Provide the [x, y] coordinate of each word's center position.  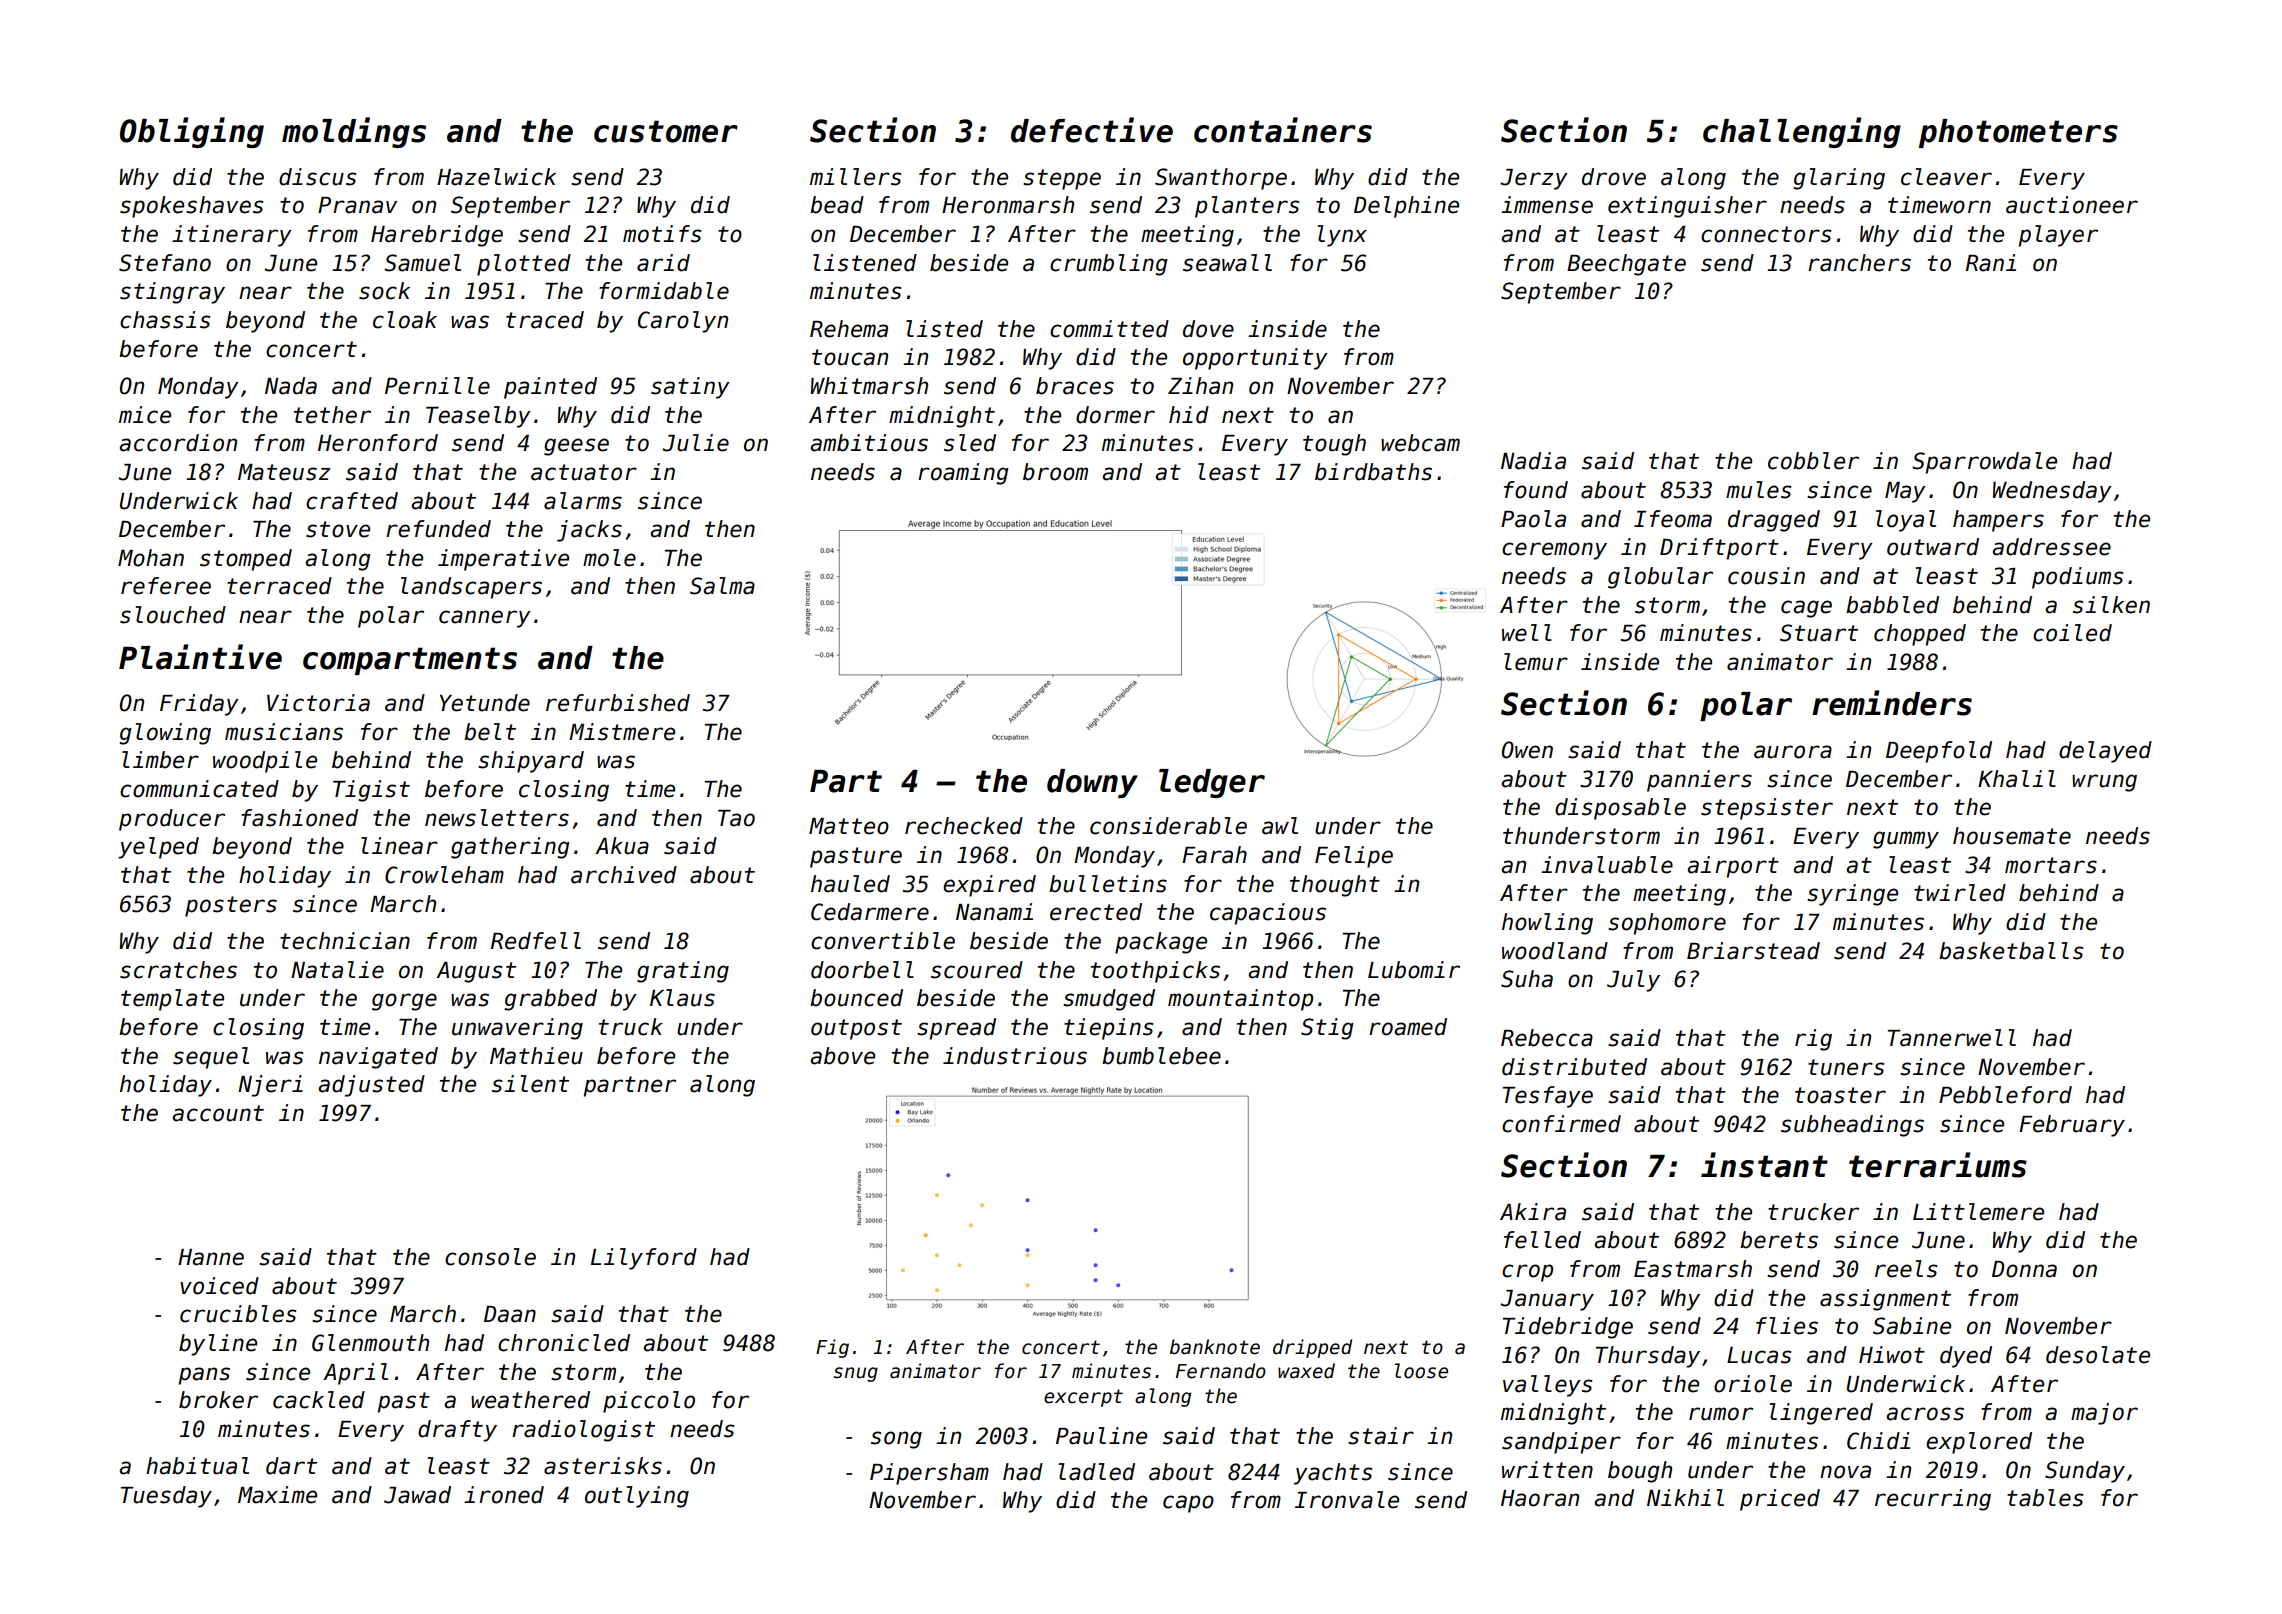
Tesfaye [1548, 1097]
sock [384, 291]
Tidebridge [1568, 1328]
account [218, 1113]
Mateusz [284, 472]
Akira [1533, 1212]
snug [856, 1374]
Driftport [1719, 549]
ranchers [1859, 263]
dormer [1115, 415]
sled [970, 443]
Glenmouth [370, 1343]
